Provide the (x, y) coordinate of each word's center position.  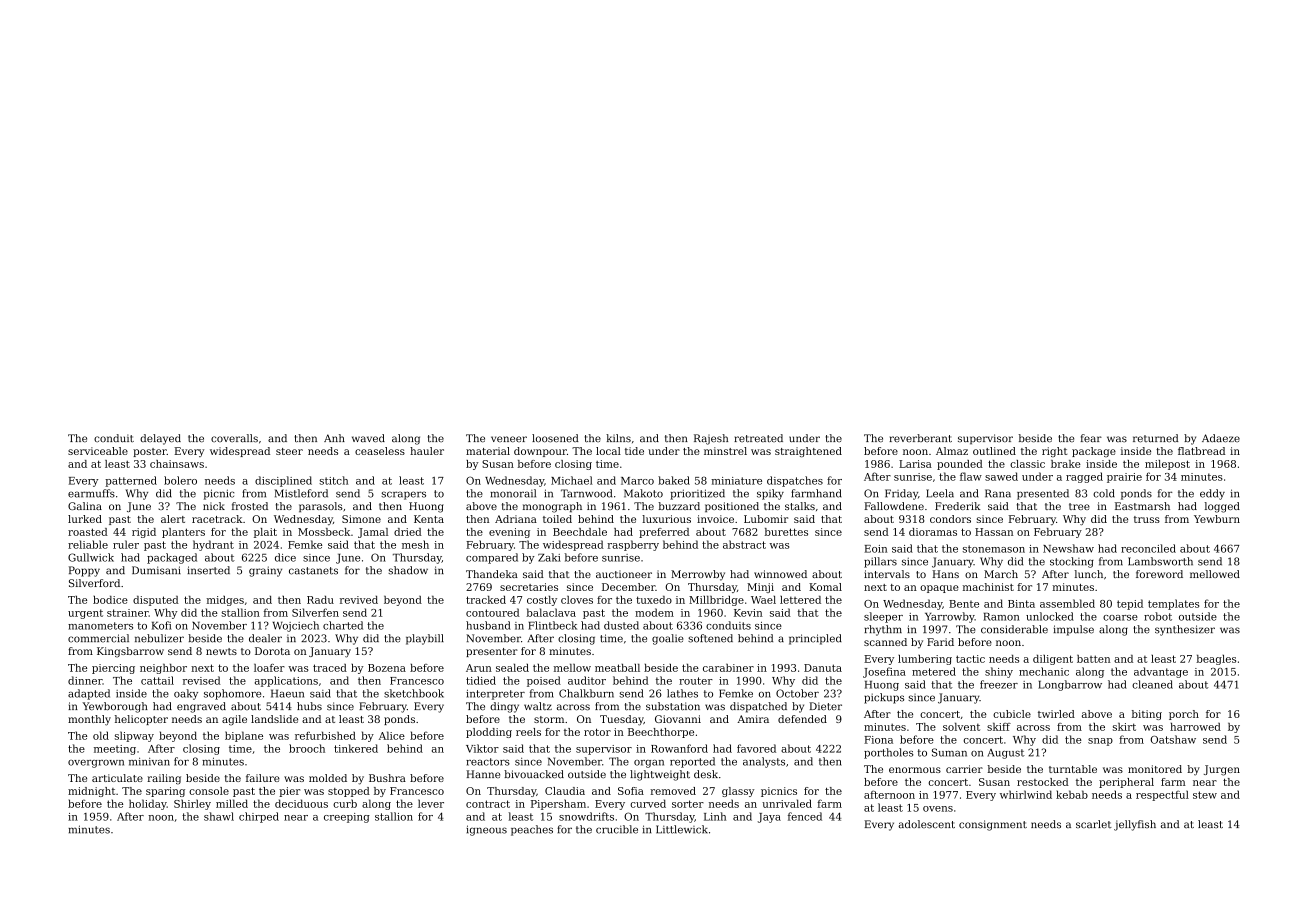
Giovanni (678, 719)
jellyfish (1135, 825)
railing (164, 779)
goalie (668, 639)
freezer (999, 684)
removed (673, 791)
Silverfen (315, 612)
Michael (572, 480)
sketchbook (414, 693)
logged (1222, 507)
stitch (333, 480)
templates (1173, 604)
